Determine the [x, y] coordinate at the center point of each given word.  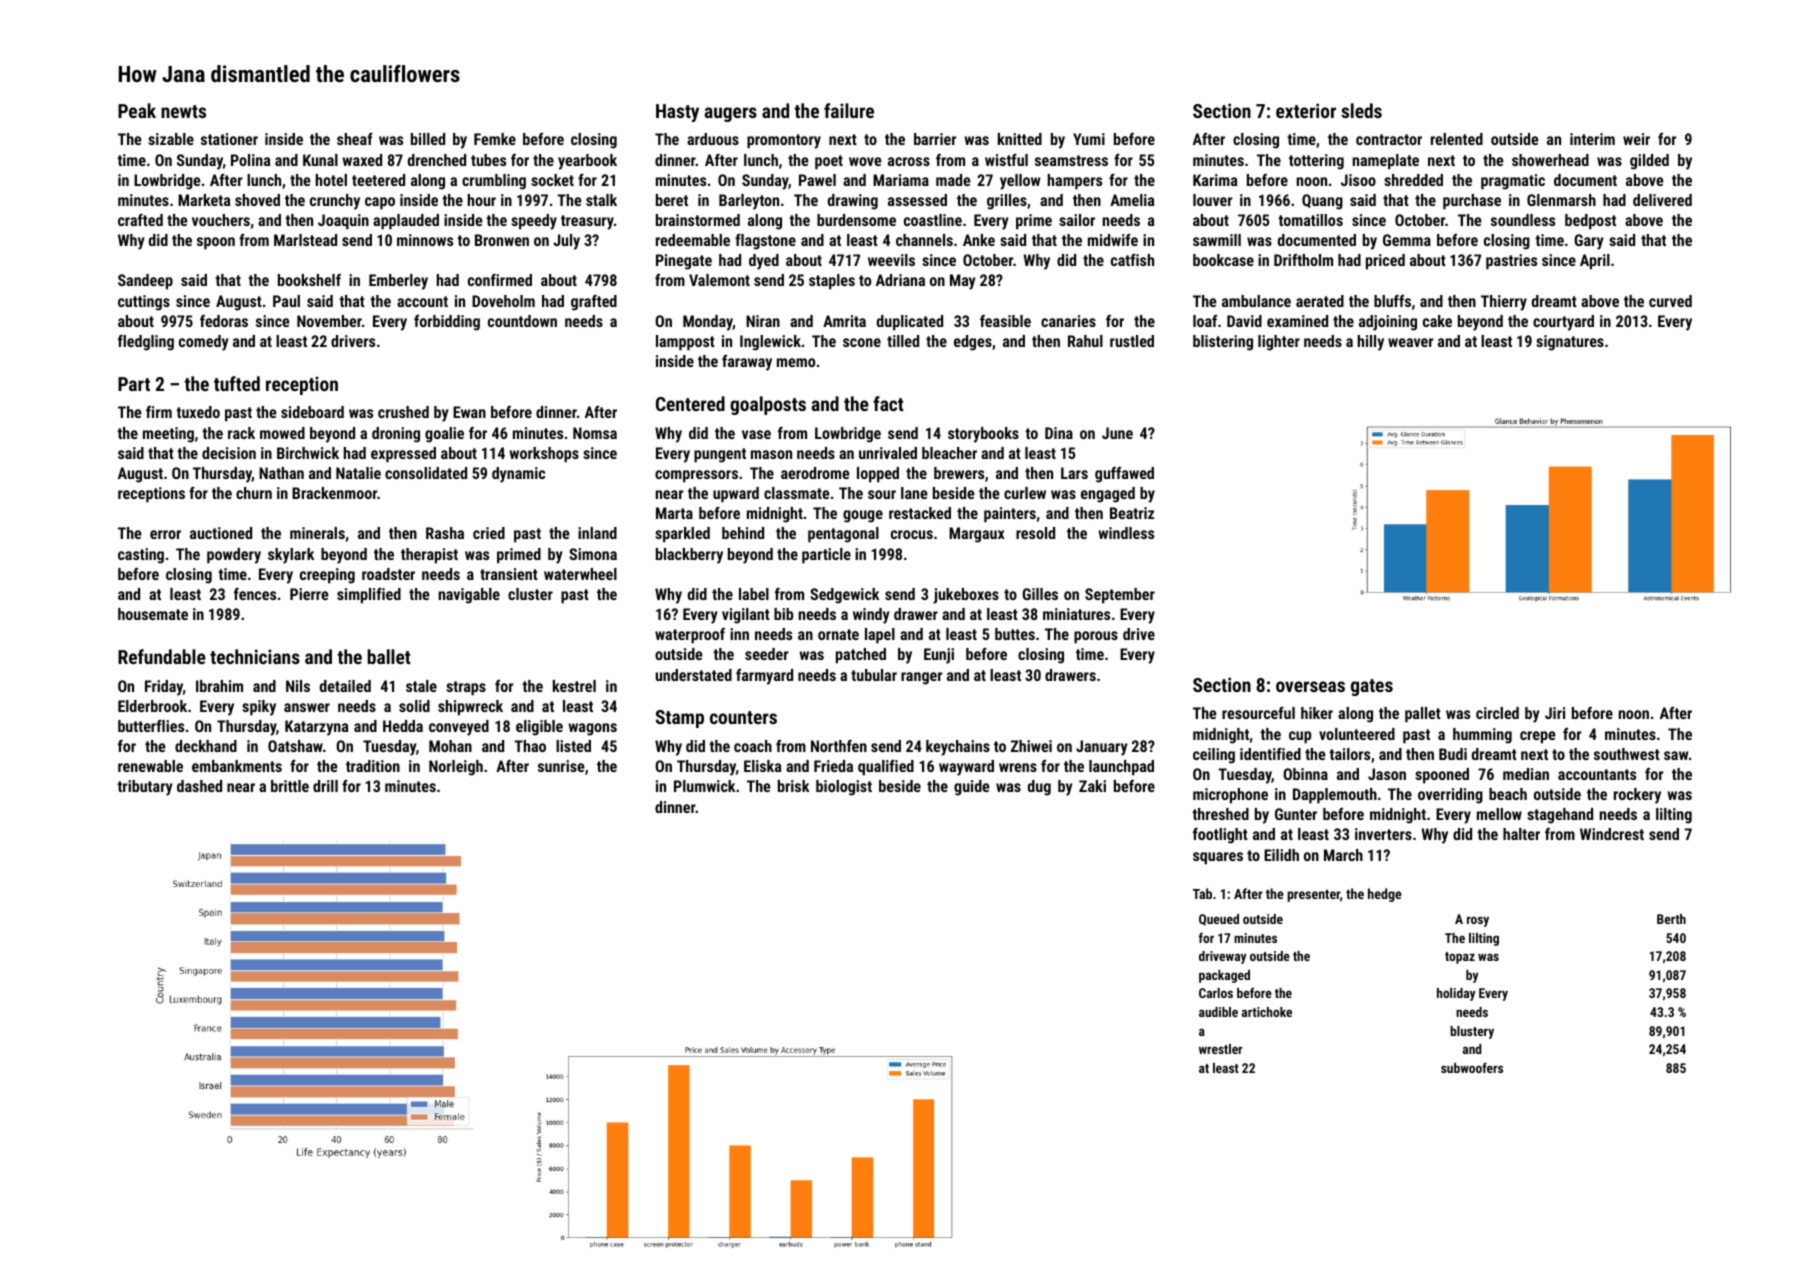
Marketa [204, 200]
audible [1218, 1012]
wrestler [1220, 1049]
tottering [1316, 162]
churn [254, 493]
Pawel [817, 180]
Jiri [1555, 713]
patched [861, 656]
